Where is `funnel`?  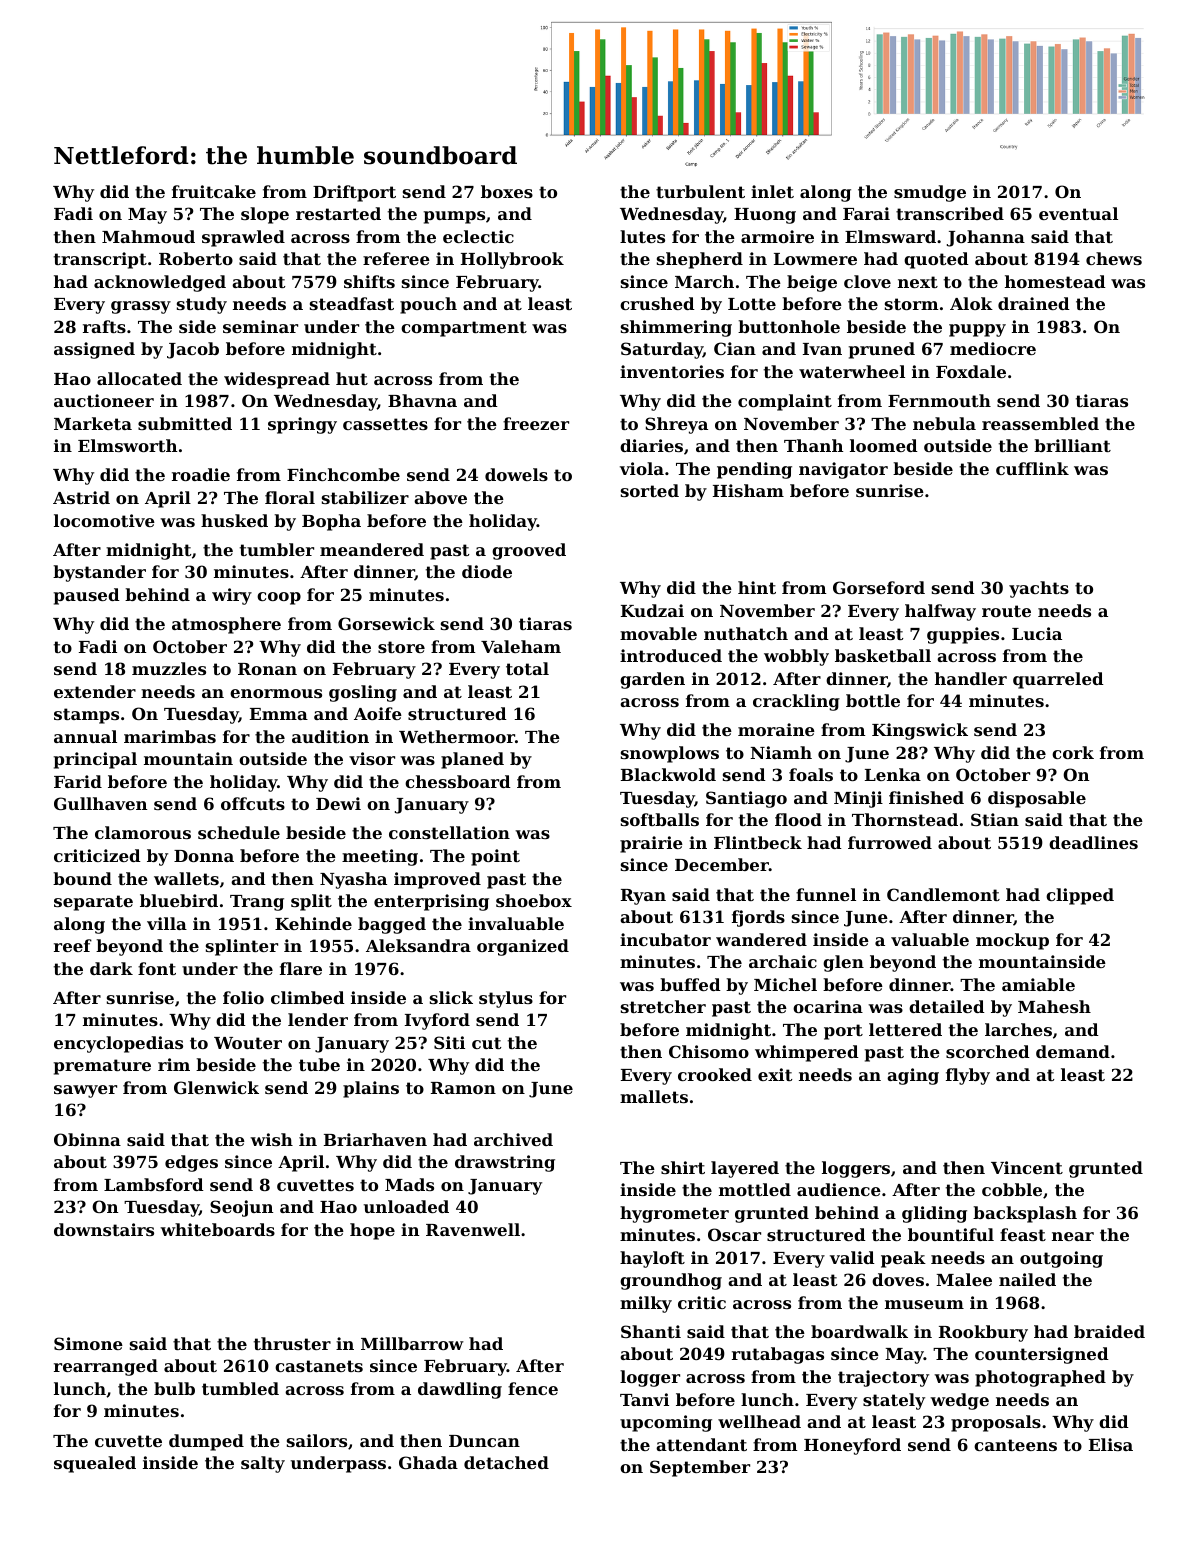 funnel is located at coordinates (826, 894).
